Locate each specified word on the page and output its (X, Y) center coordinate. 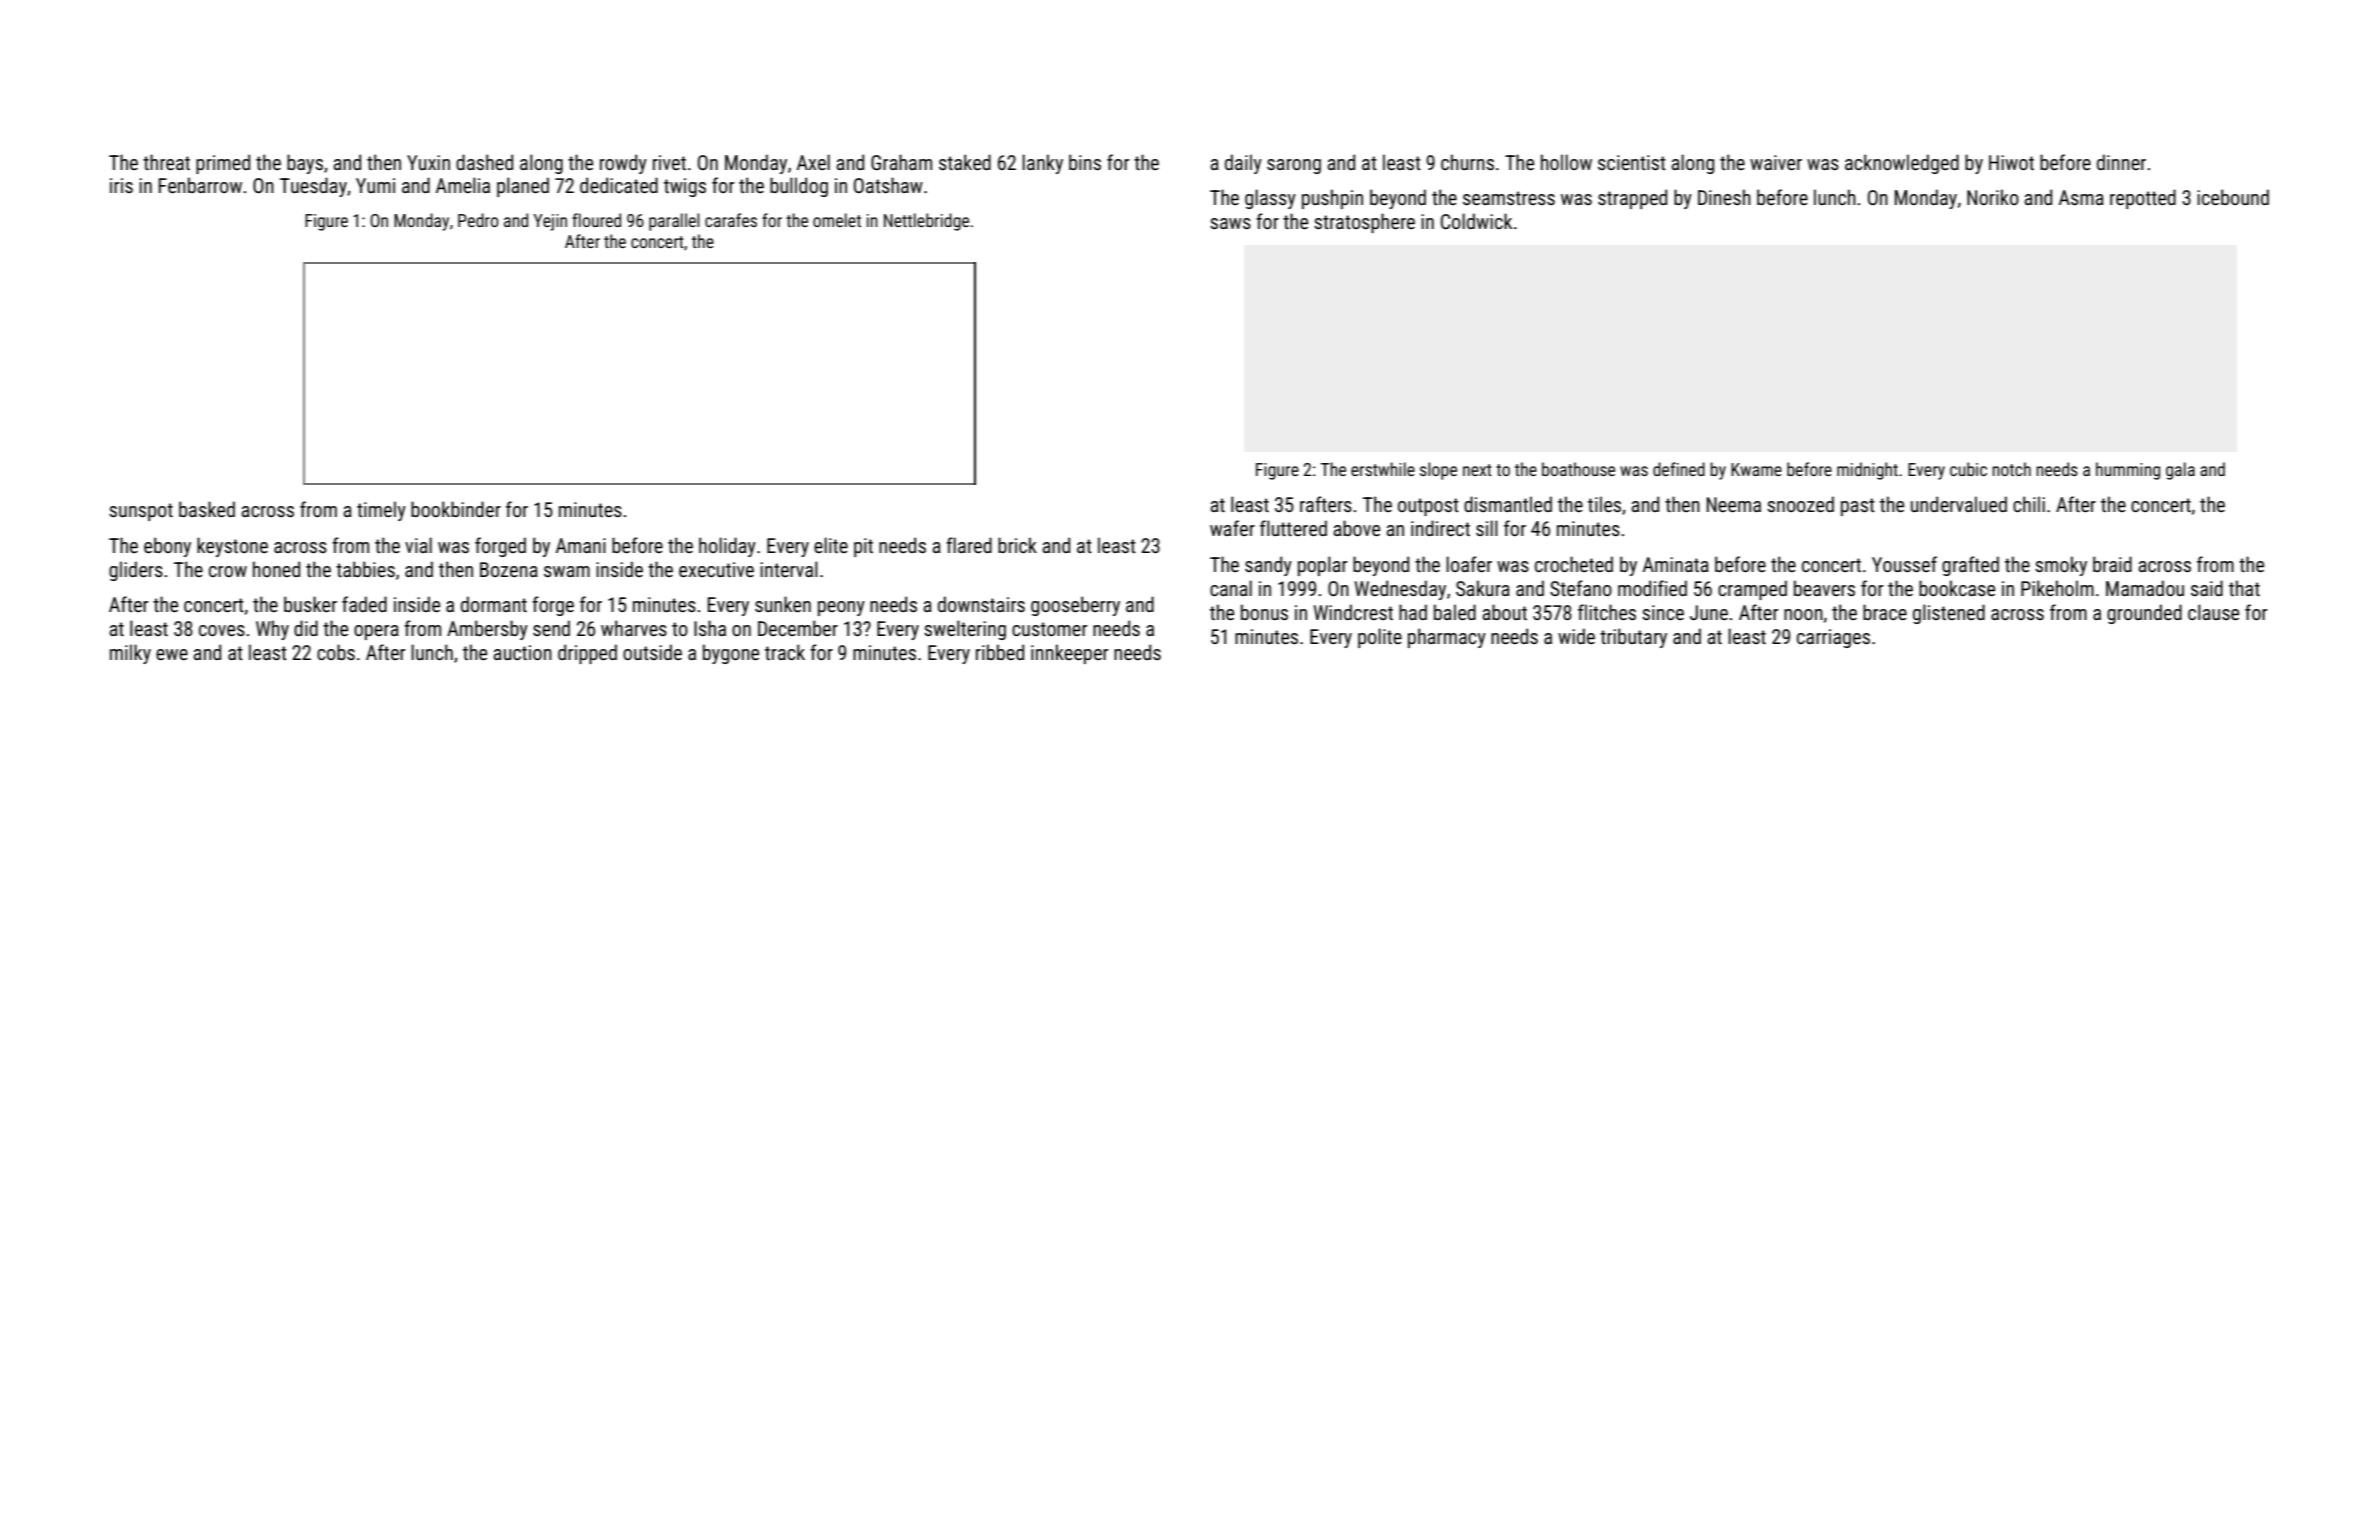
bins (1085, 162)
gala (2180, 471)
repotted (2143, 199)
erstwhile (1383, 469)
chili (2029, 504)
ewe (172, 654)
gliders (136, 571)
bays (305, 164)
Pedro (478, 220)
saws (1230, 223)
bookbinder (456, 509)
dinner (2121, 162)
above (1357, 528)
